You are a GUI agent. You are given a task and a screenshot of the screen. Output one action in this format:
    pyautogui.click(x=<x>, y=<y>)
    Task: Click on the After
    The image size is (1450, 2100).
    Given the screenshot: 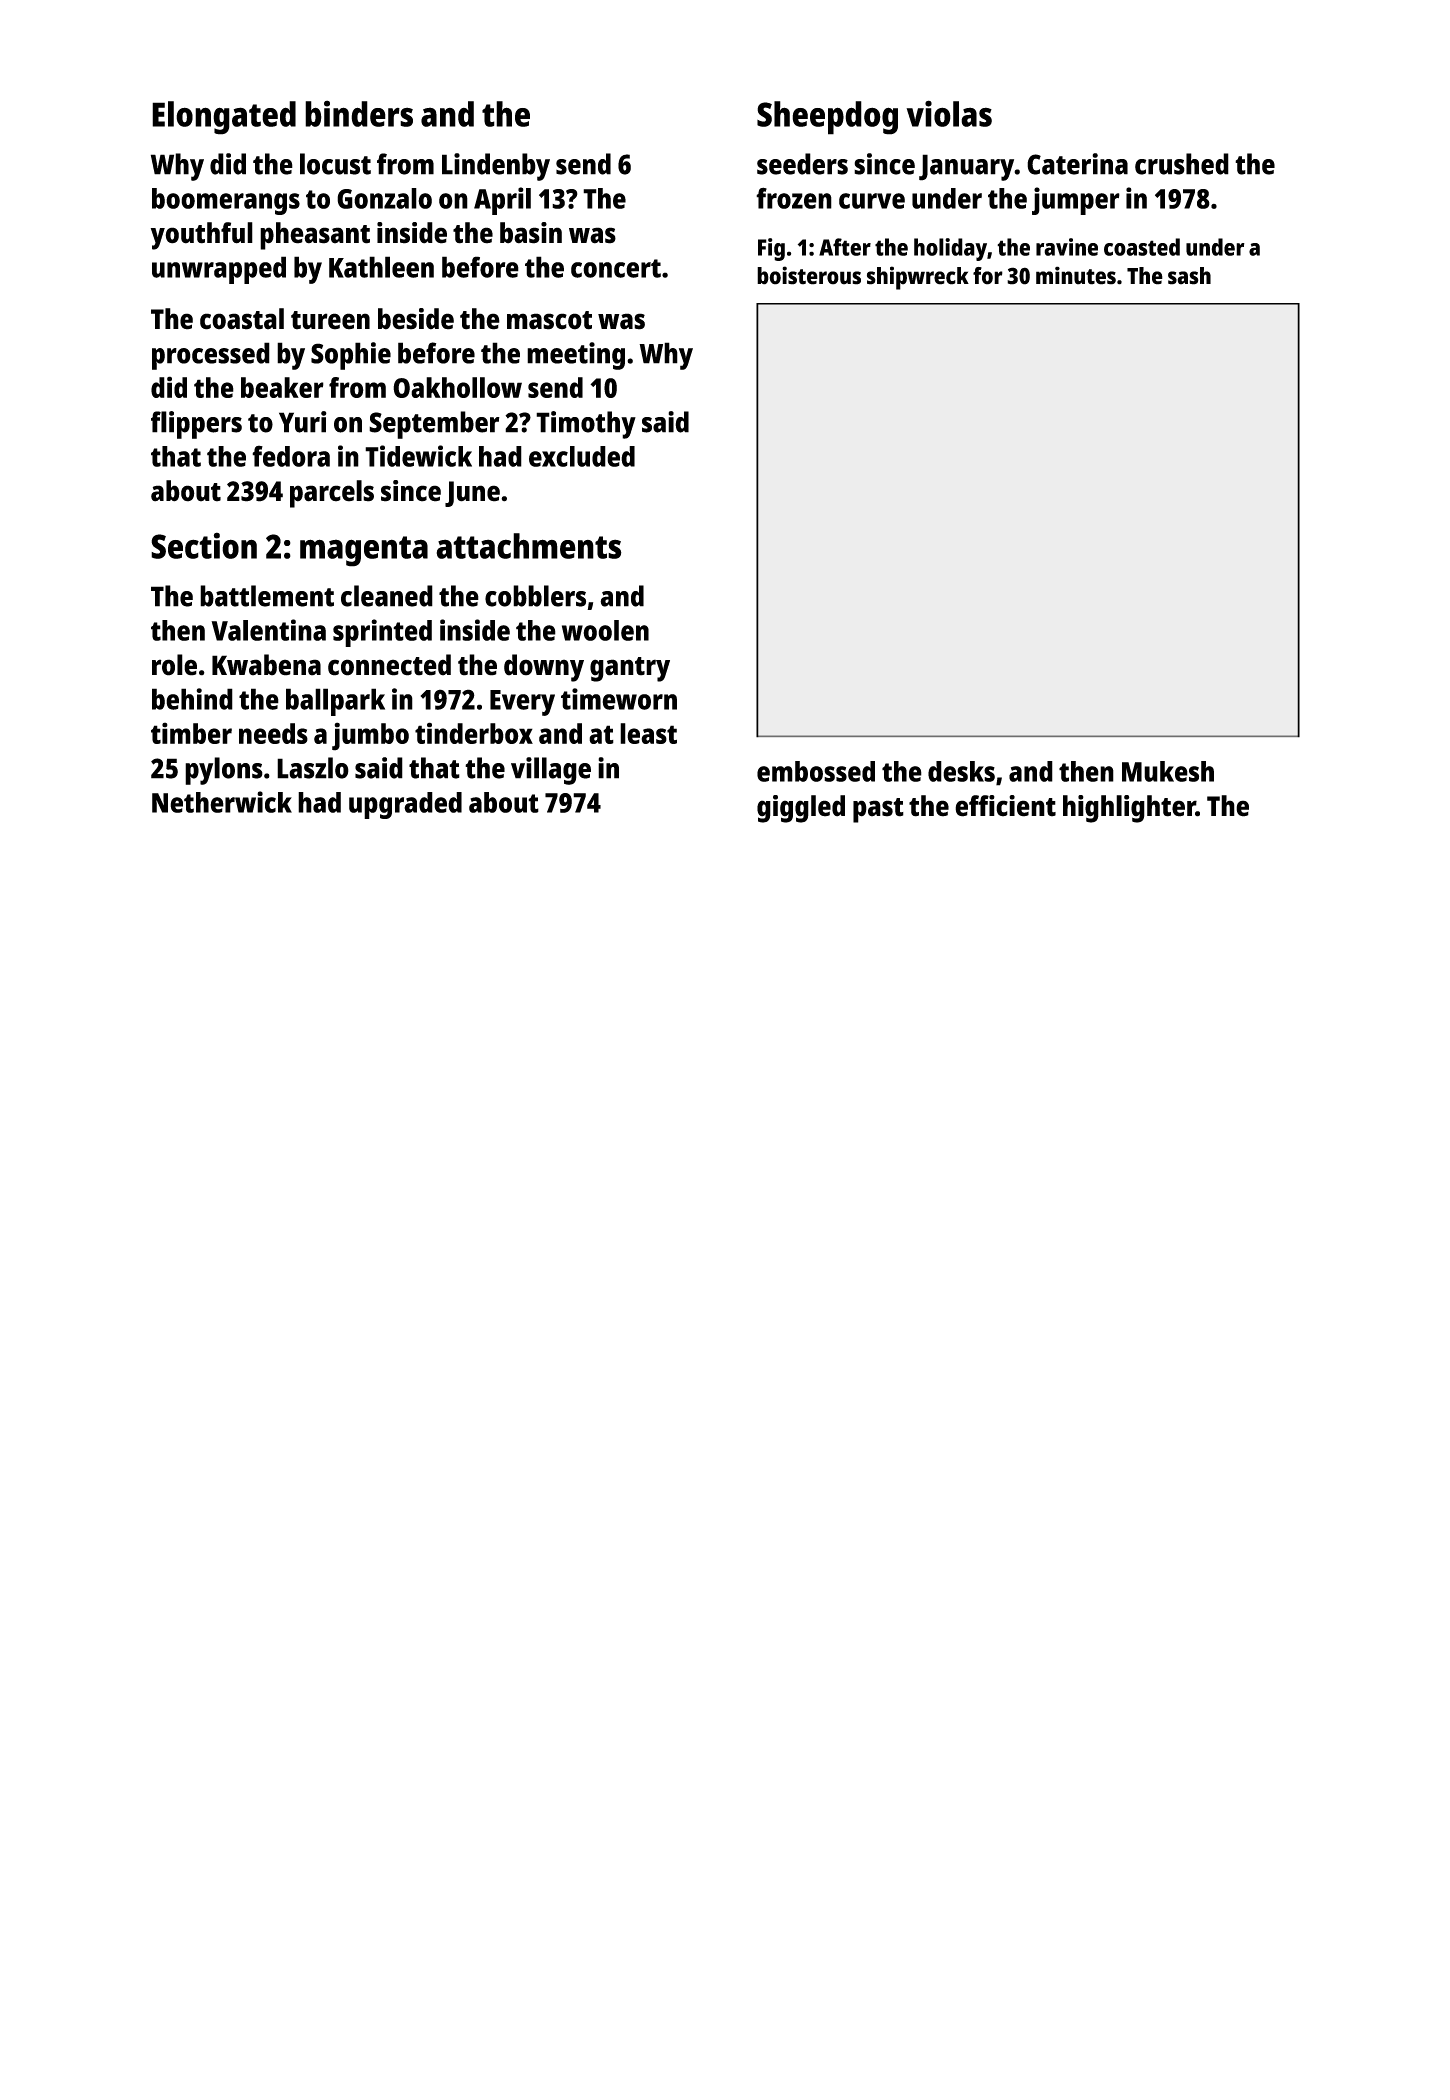 What is the action you would take?
    pyautogui.click(x=845, y=247)
